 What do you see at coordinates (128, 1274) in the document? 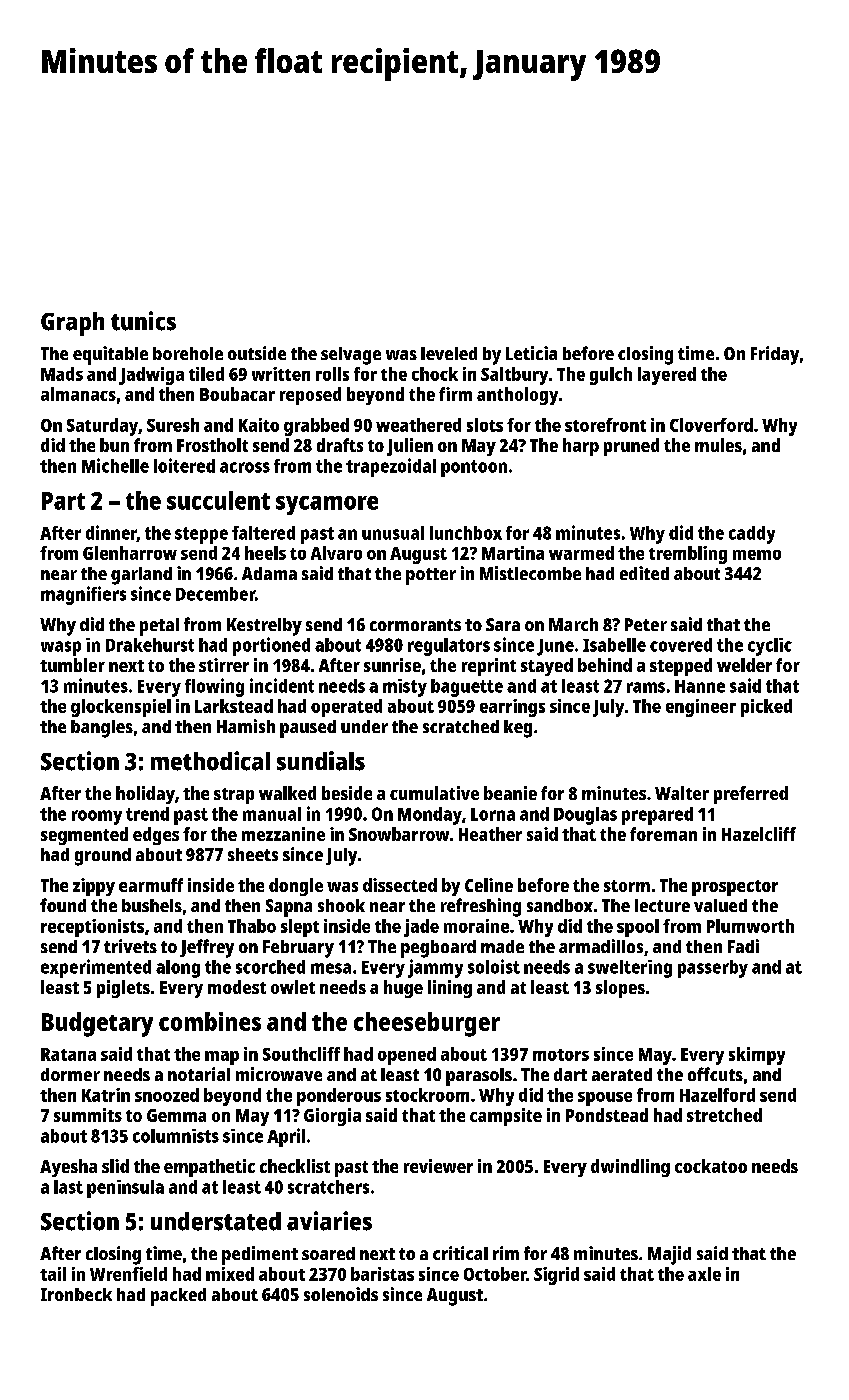
I see `Wrenfield` at bounding box center [128, 1274].
